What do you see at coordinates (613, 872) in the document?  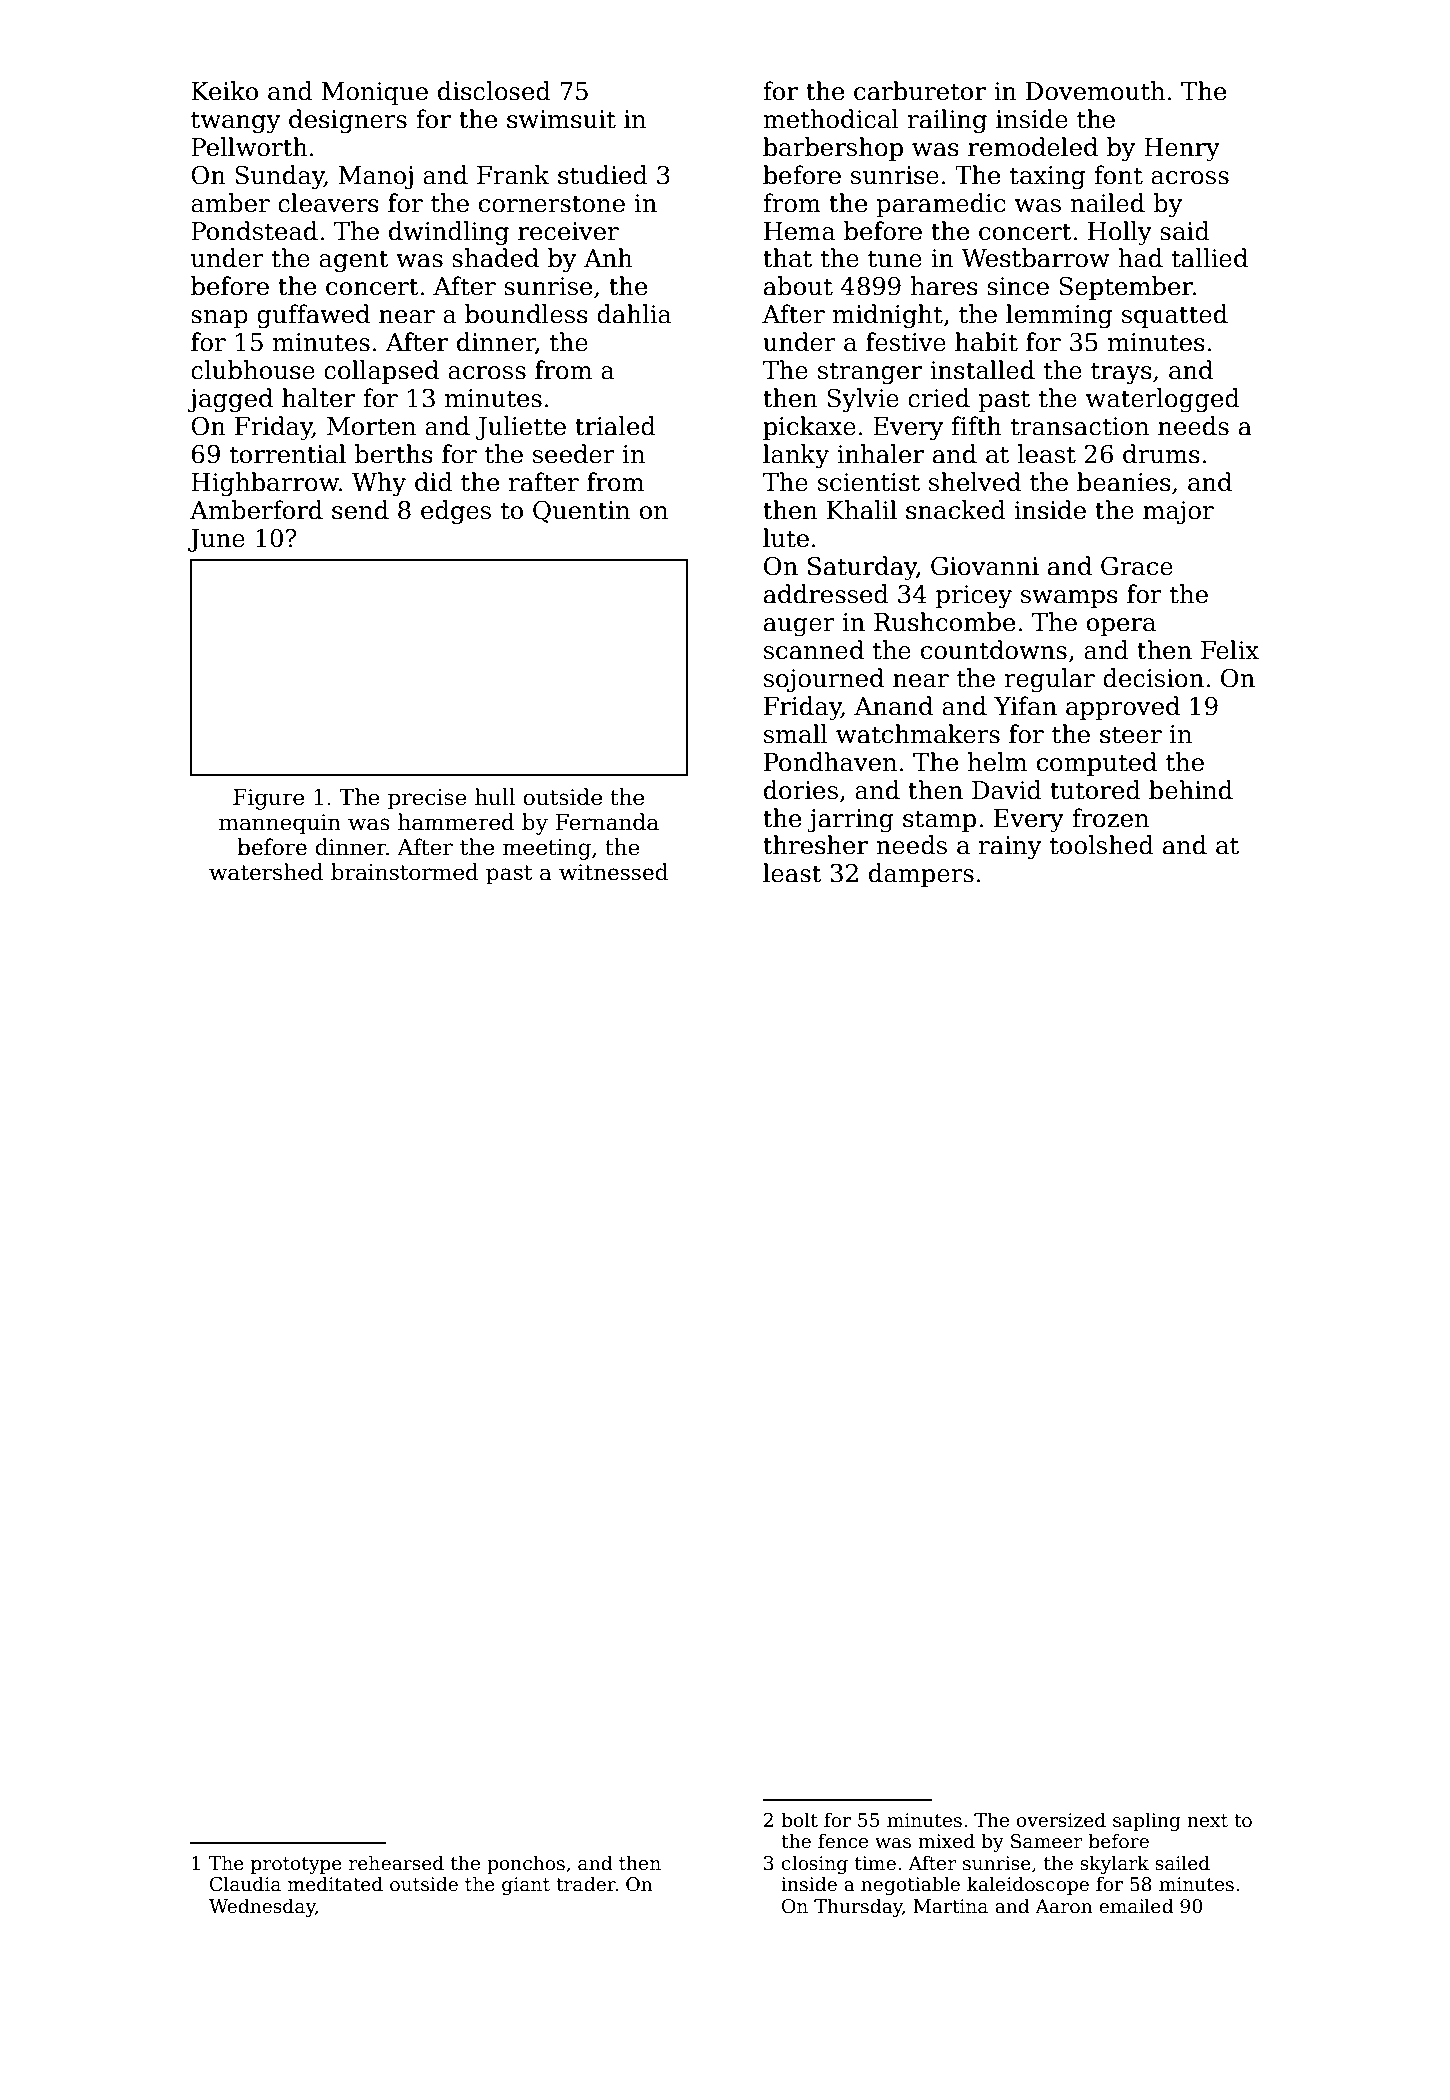 I see `witnessed` at bounding box center [613, 872].
